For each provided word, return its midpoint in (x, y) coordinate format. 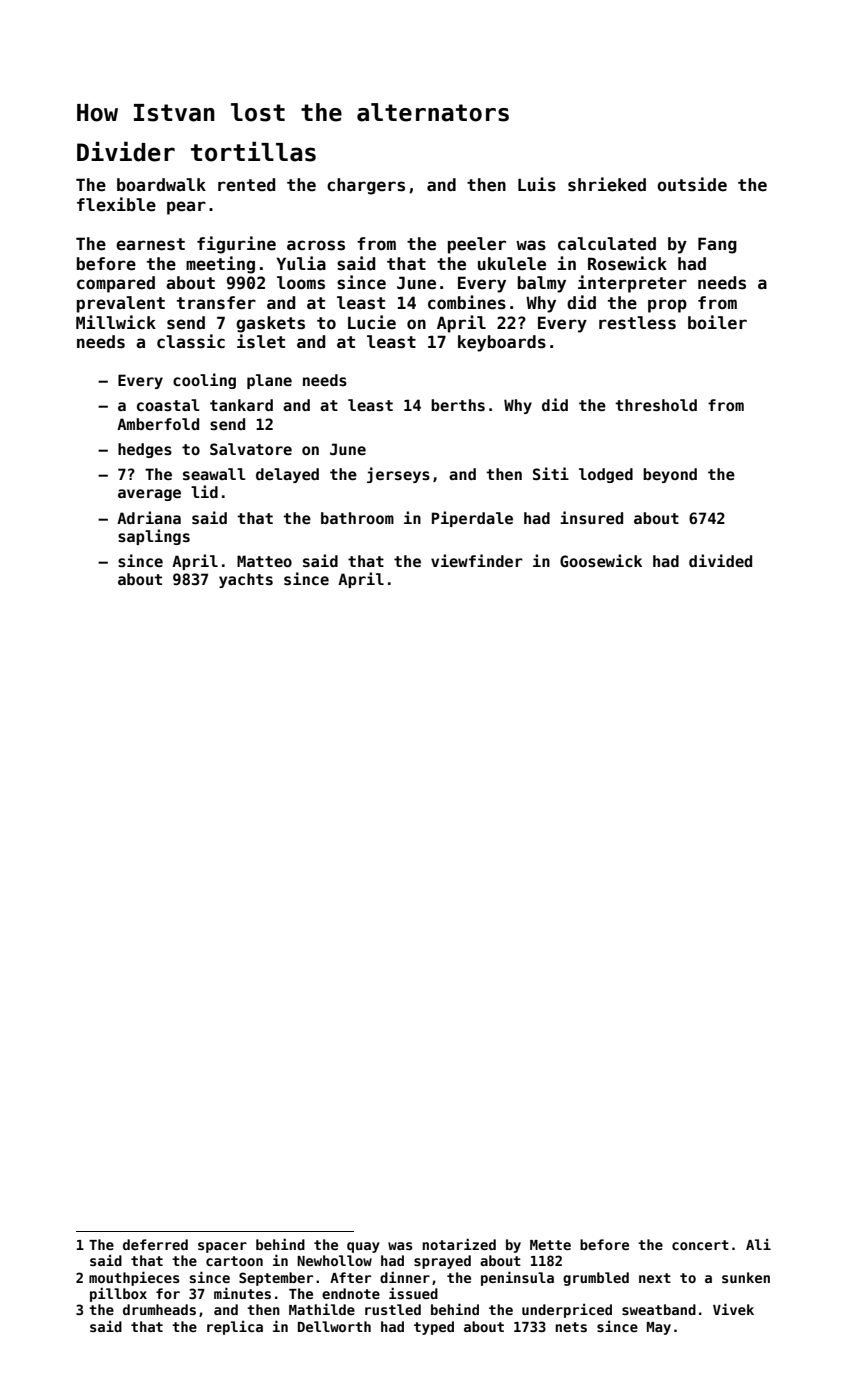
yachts (246, 580)
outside (692, 184)
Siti (551, 473)
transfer (216, 303)
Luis (537, 184)
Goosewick (601, 560)
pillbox (118, 1294)
